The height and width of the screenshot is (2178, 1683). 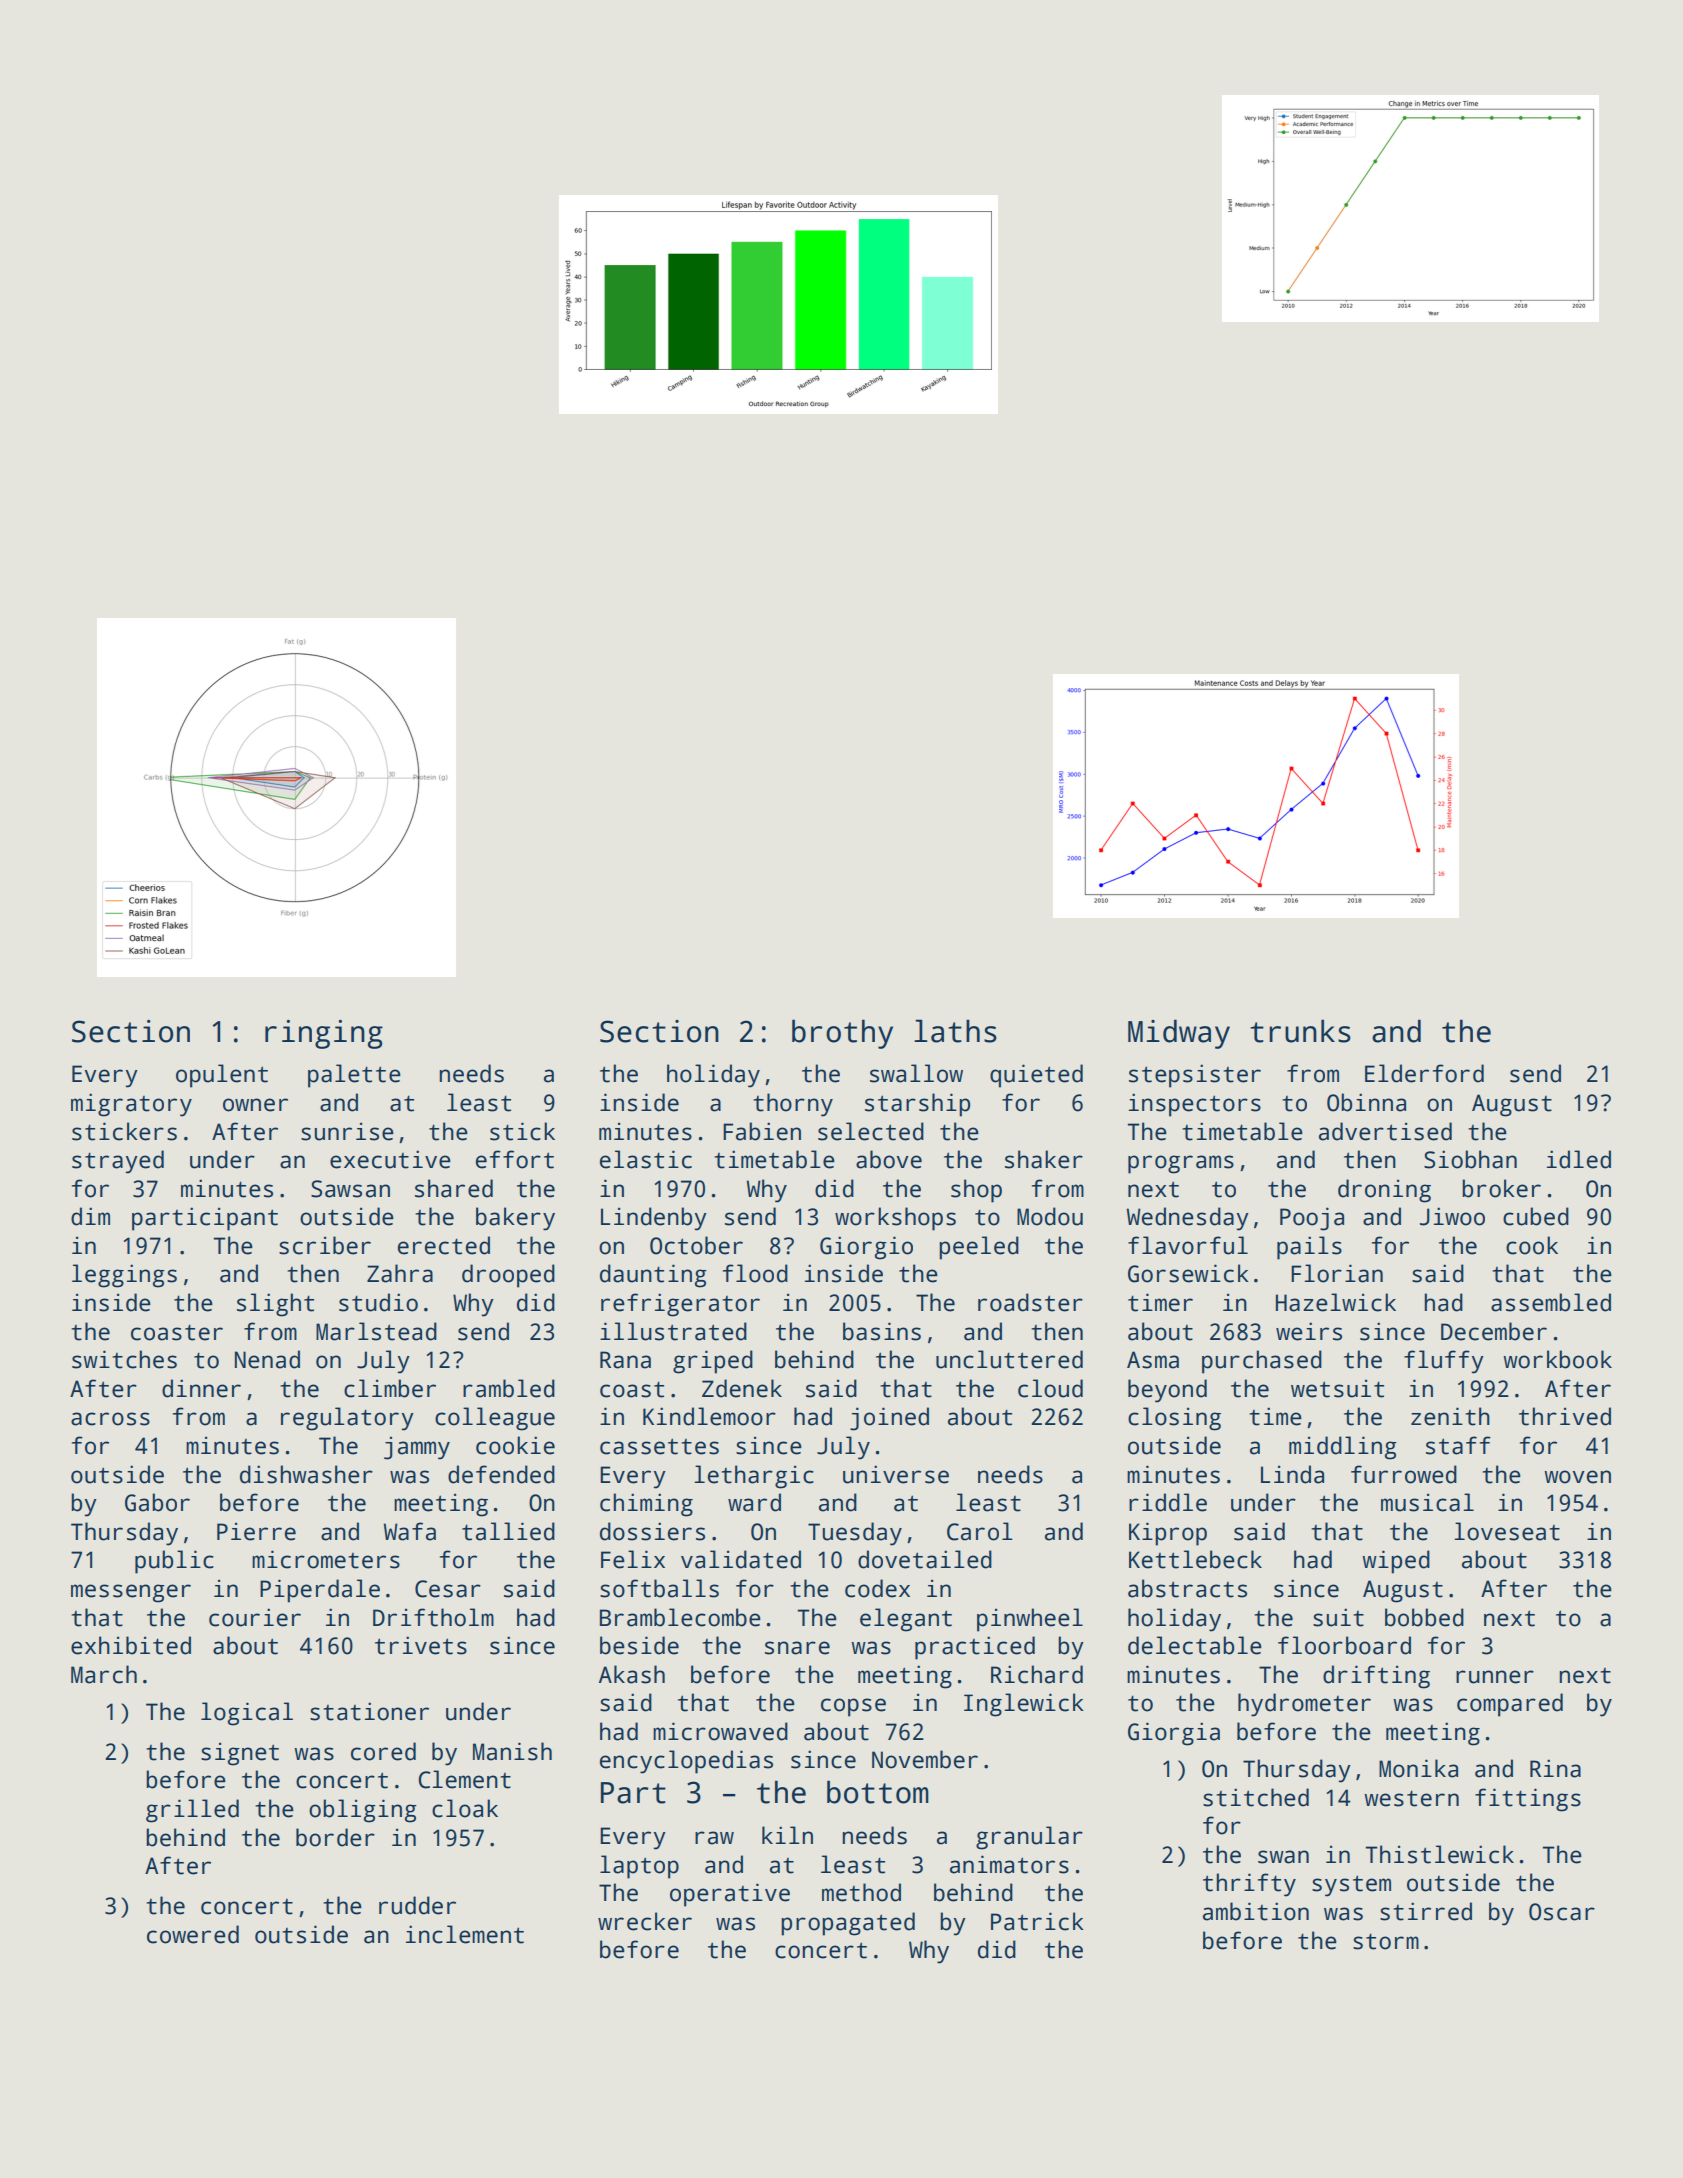 I want to click on practiced, so click(x=975, y=1648).
